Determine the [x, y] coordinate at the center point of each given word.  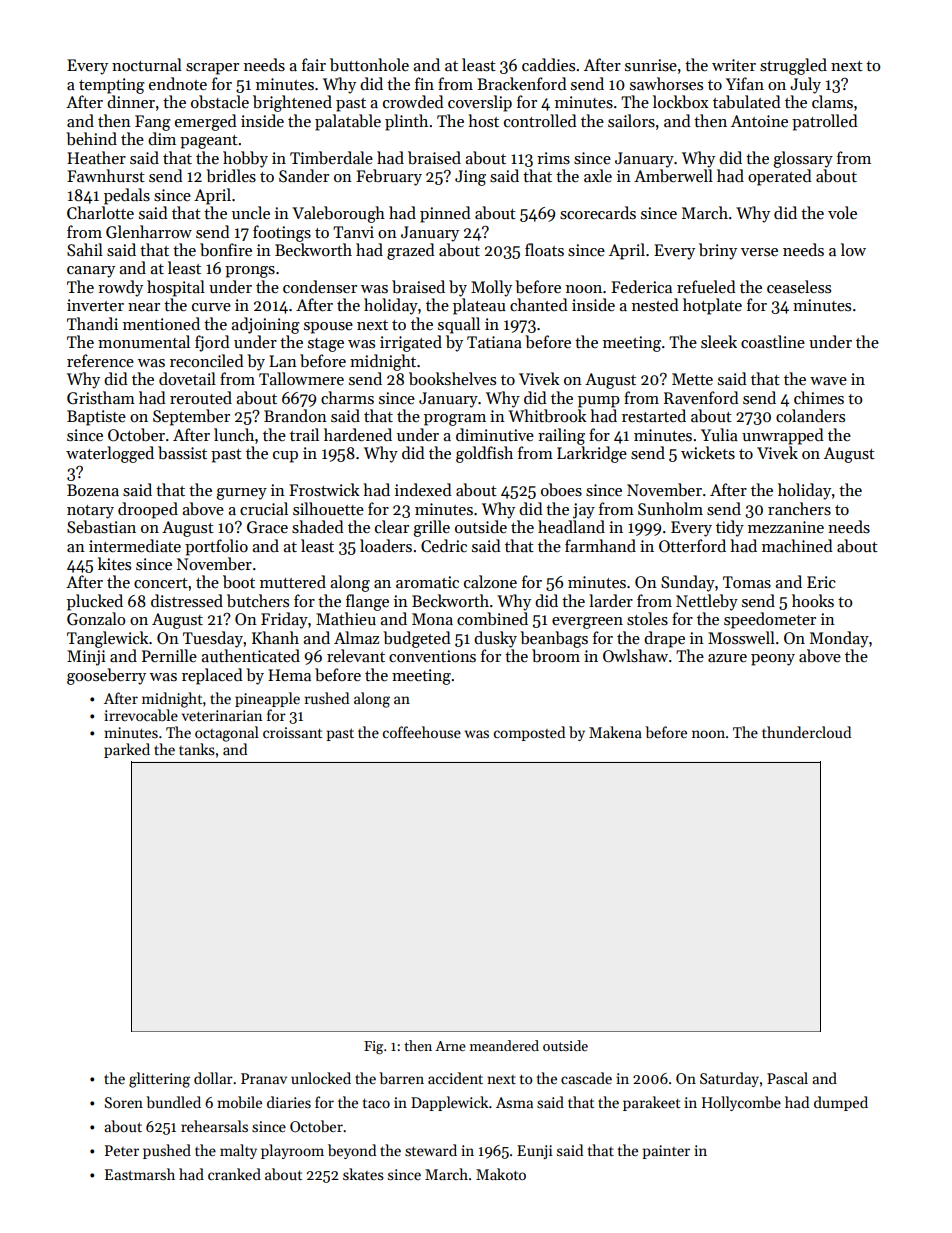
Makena [615, 732]
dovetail [187, 378]
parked [127, 750]
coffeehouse [422, 732]
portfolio [216, 547]
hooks [813, 600]
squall [459, 325]
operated [780, 177]
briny [718, 251]
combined [492, 619]
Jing [470, 178]
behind [91, 139]
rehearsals [214, 1126]
